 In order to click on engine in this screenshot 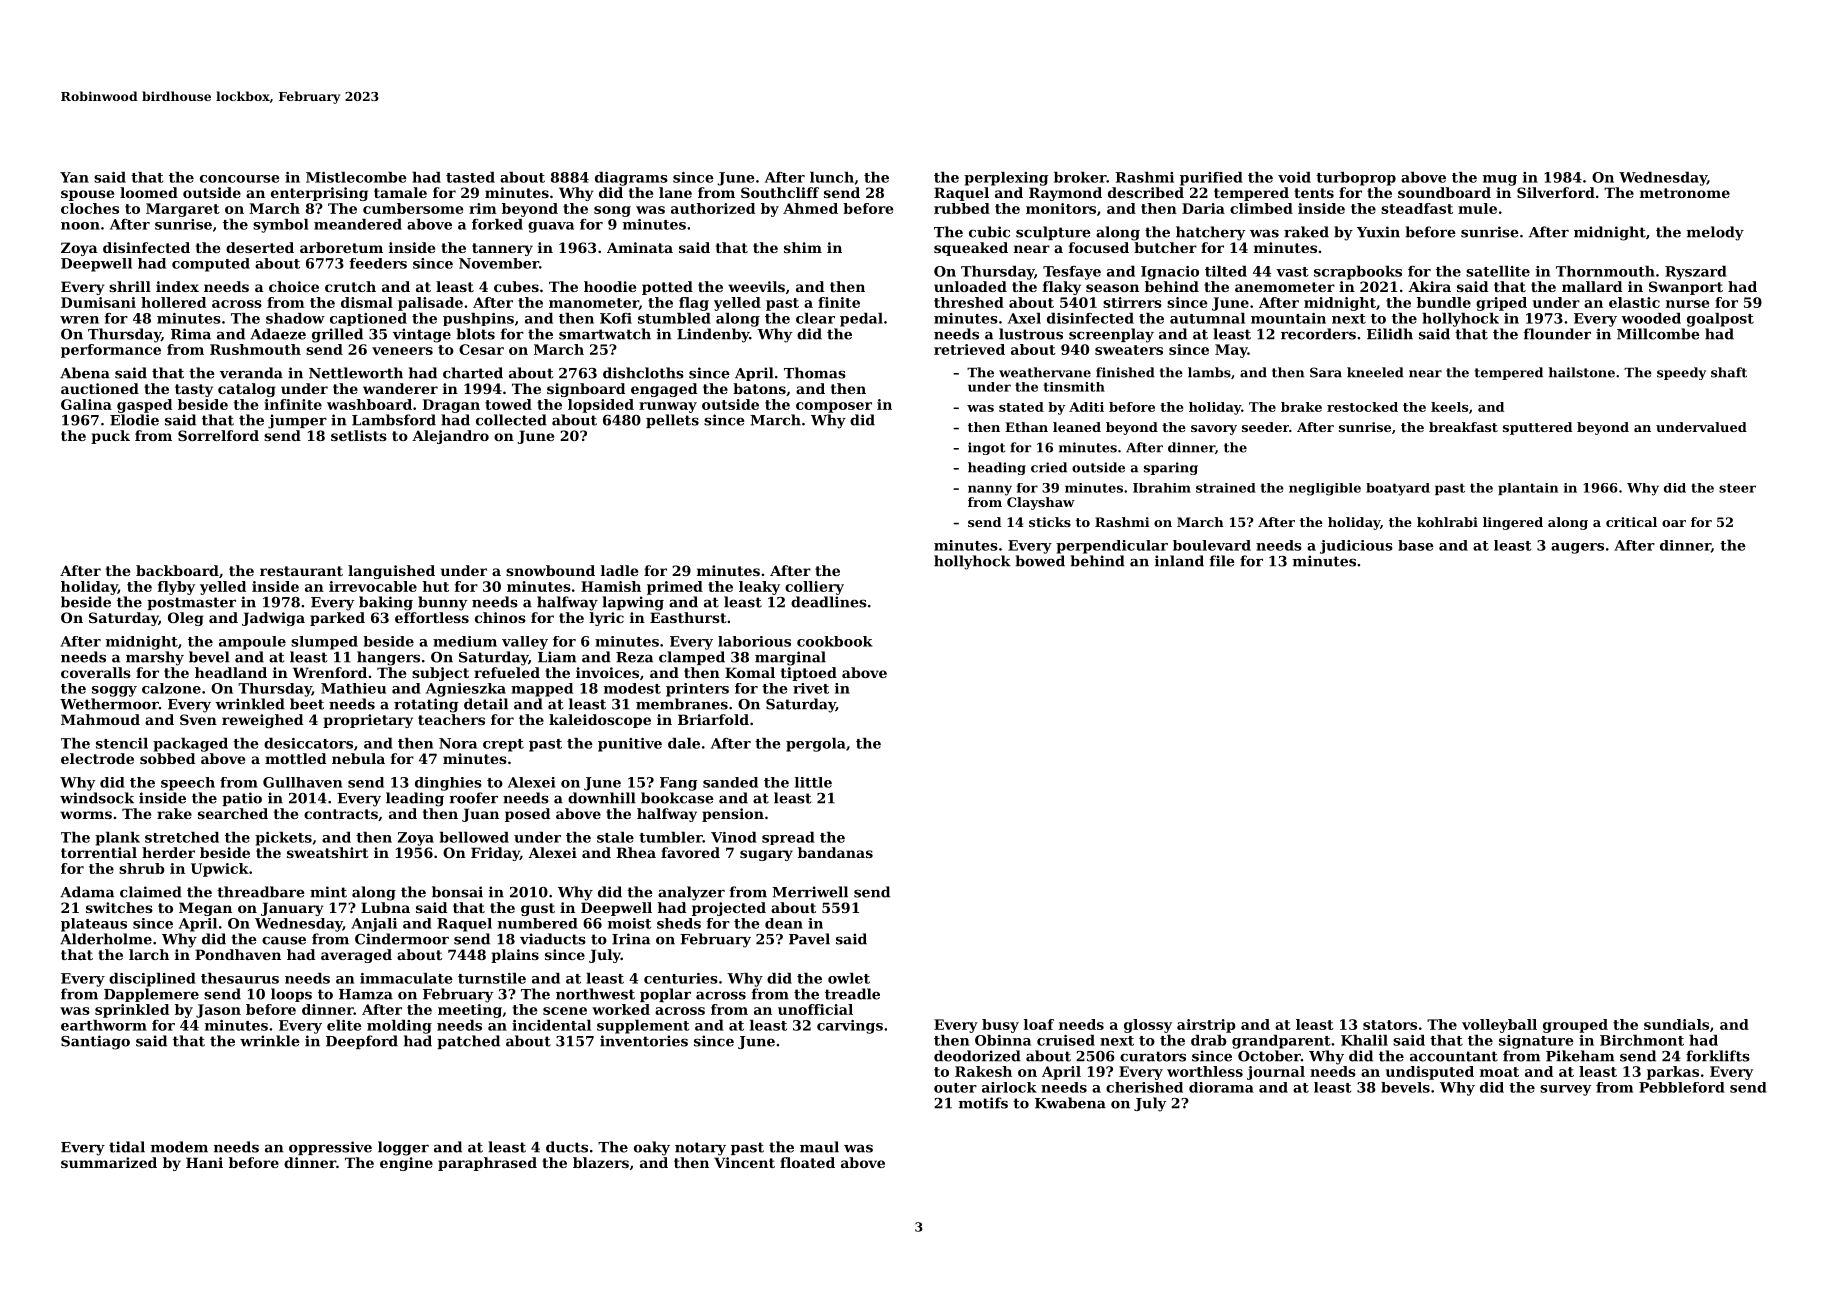, I will do `click(406, 1164)`.
